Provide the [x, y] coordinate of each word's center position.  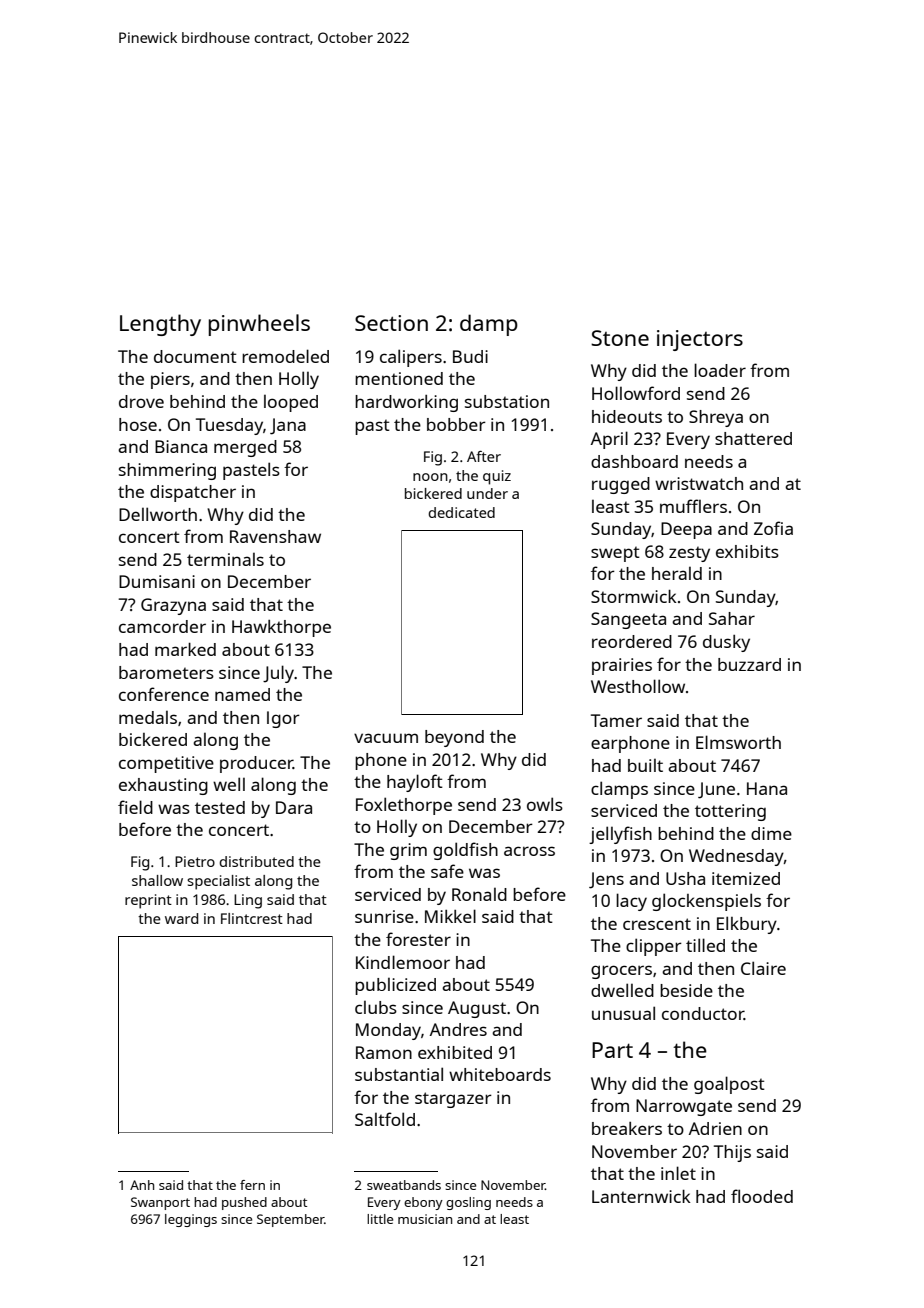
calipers [411, 358]
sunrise [384, 916]
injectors [700, 340]
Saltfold [385, 1119]
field [135, 807]
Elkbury [747, 925]
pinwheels [259, 325]
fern [252, 1185]
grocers [621, 972]
